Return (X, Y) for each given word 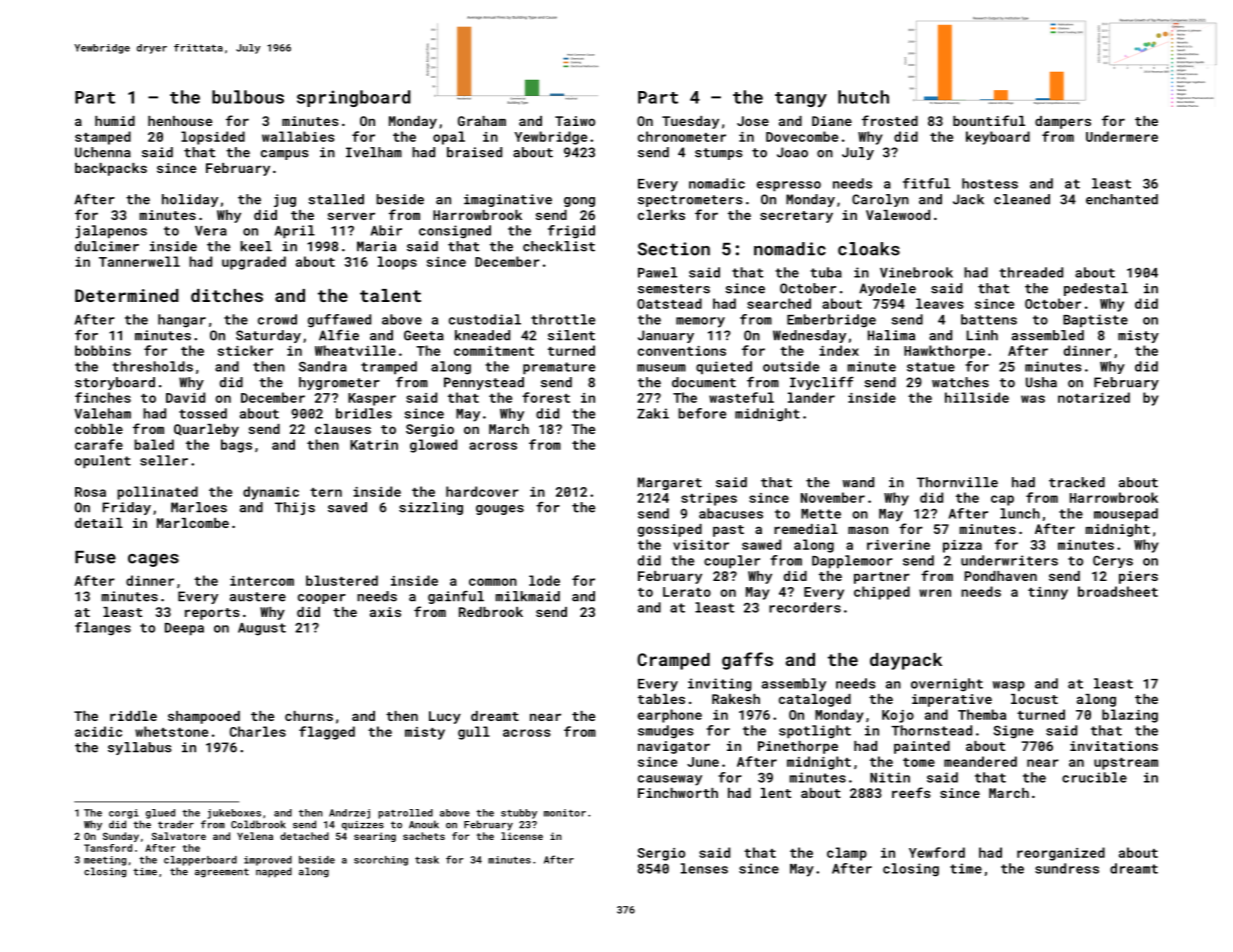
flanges (103, 629)
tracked (1077, 482)
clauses (343, 429)
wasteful (741, 397)
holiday (190, 200)
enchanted (1122, 199)
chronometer (682, 136)
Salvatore (179, 836)
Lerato (687, 592)
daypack (906, 661)
